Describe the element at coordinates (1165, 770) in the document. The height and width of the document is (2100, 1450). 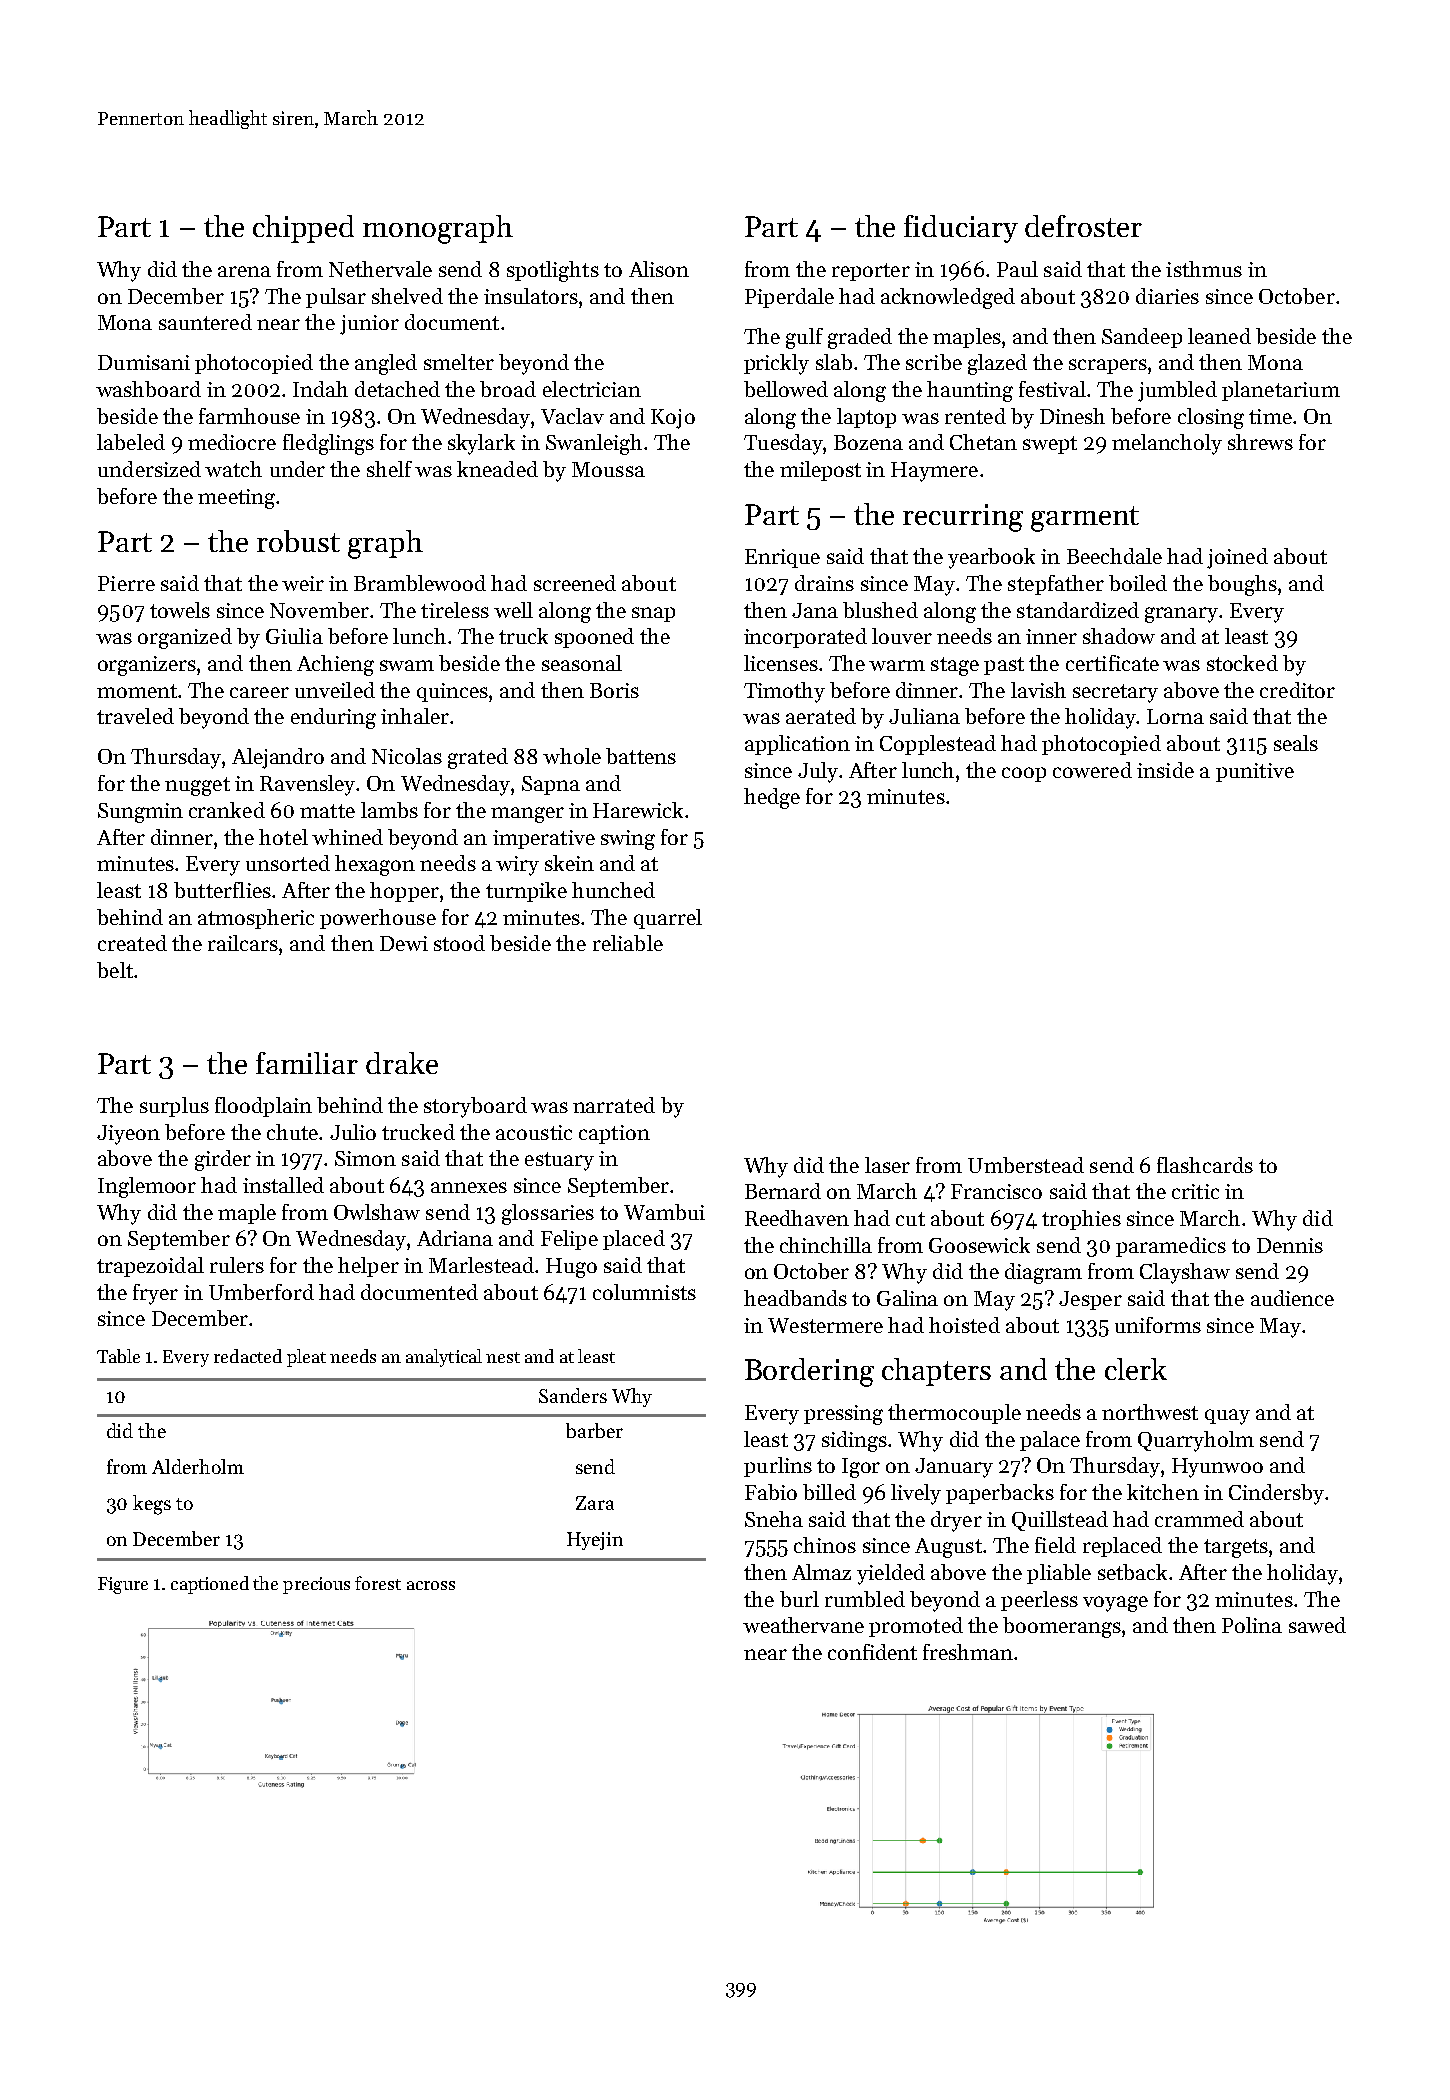
I see `inside` at that location.
